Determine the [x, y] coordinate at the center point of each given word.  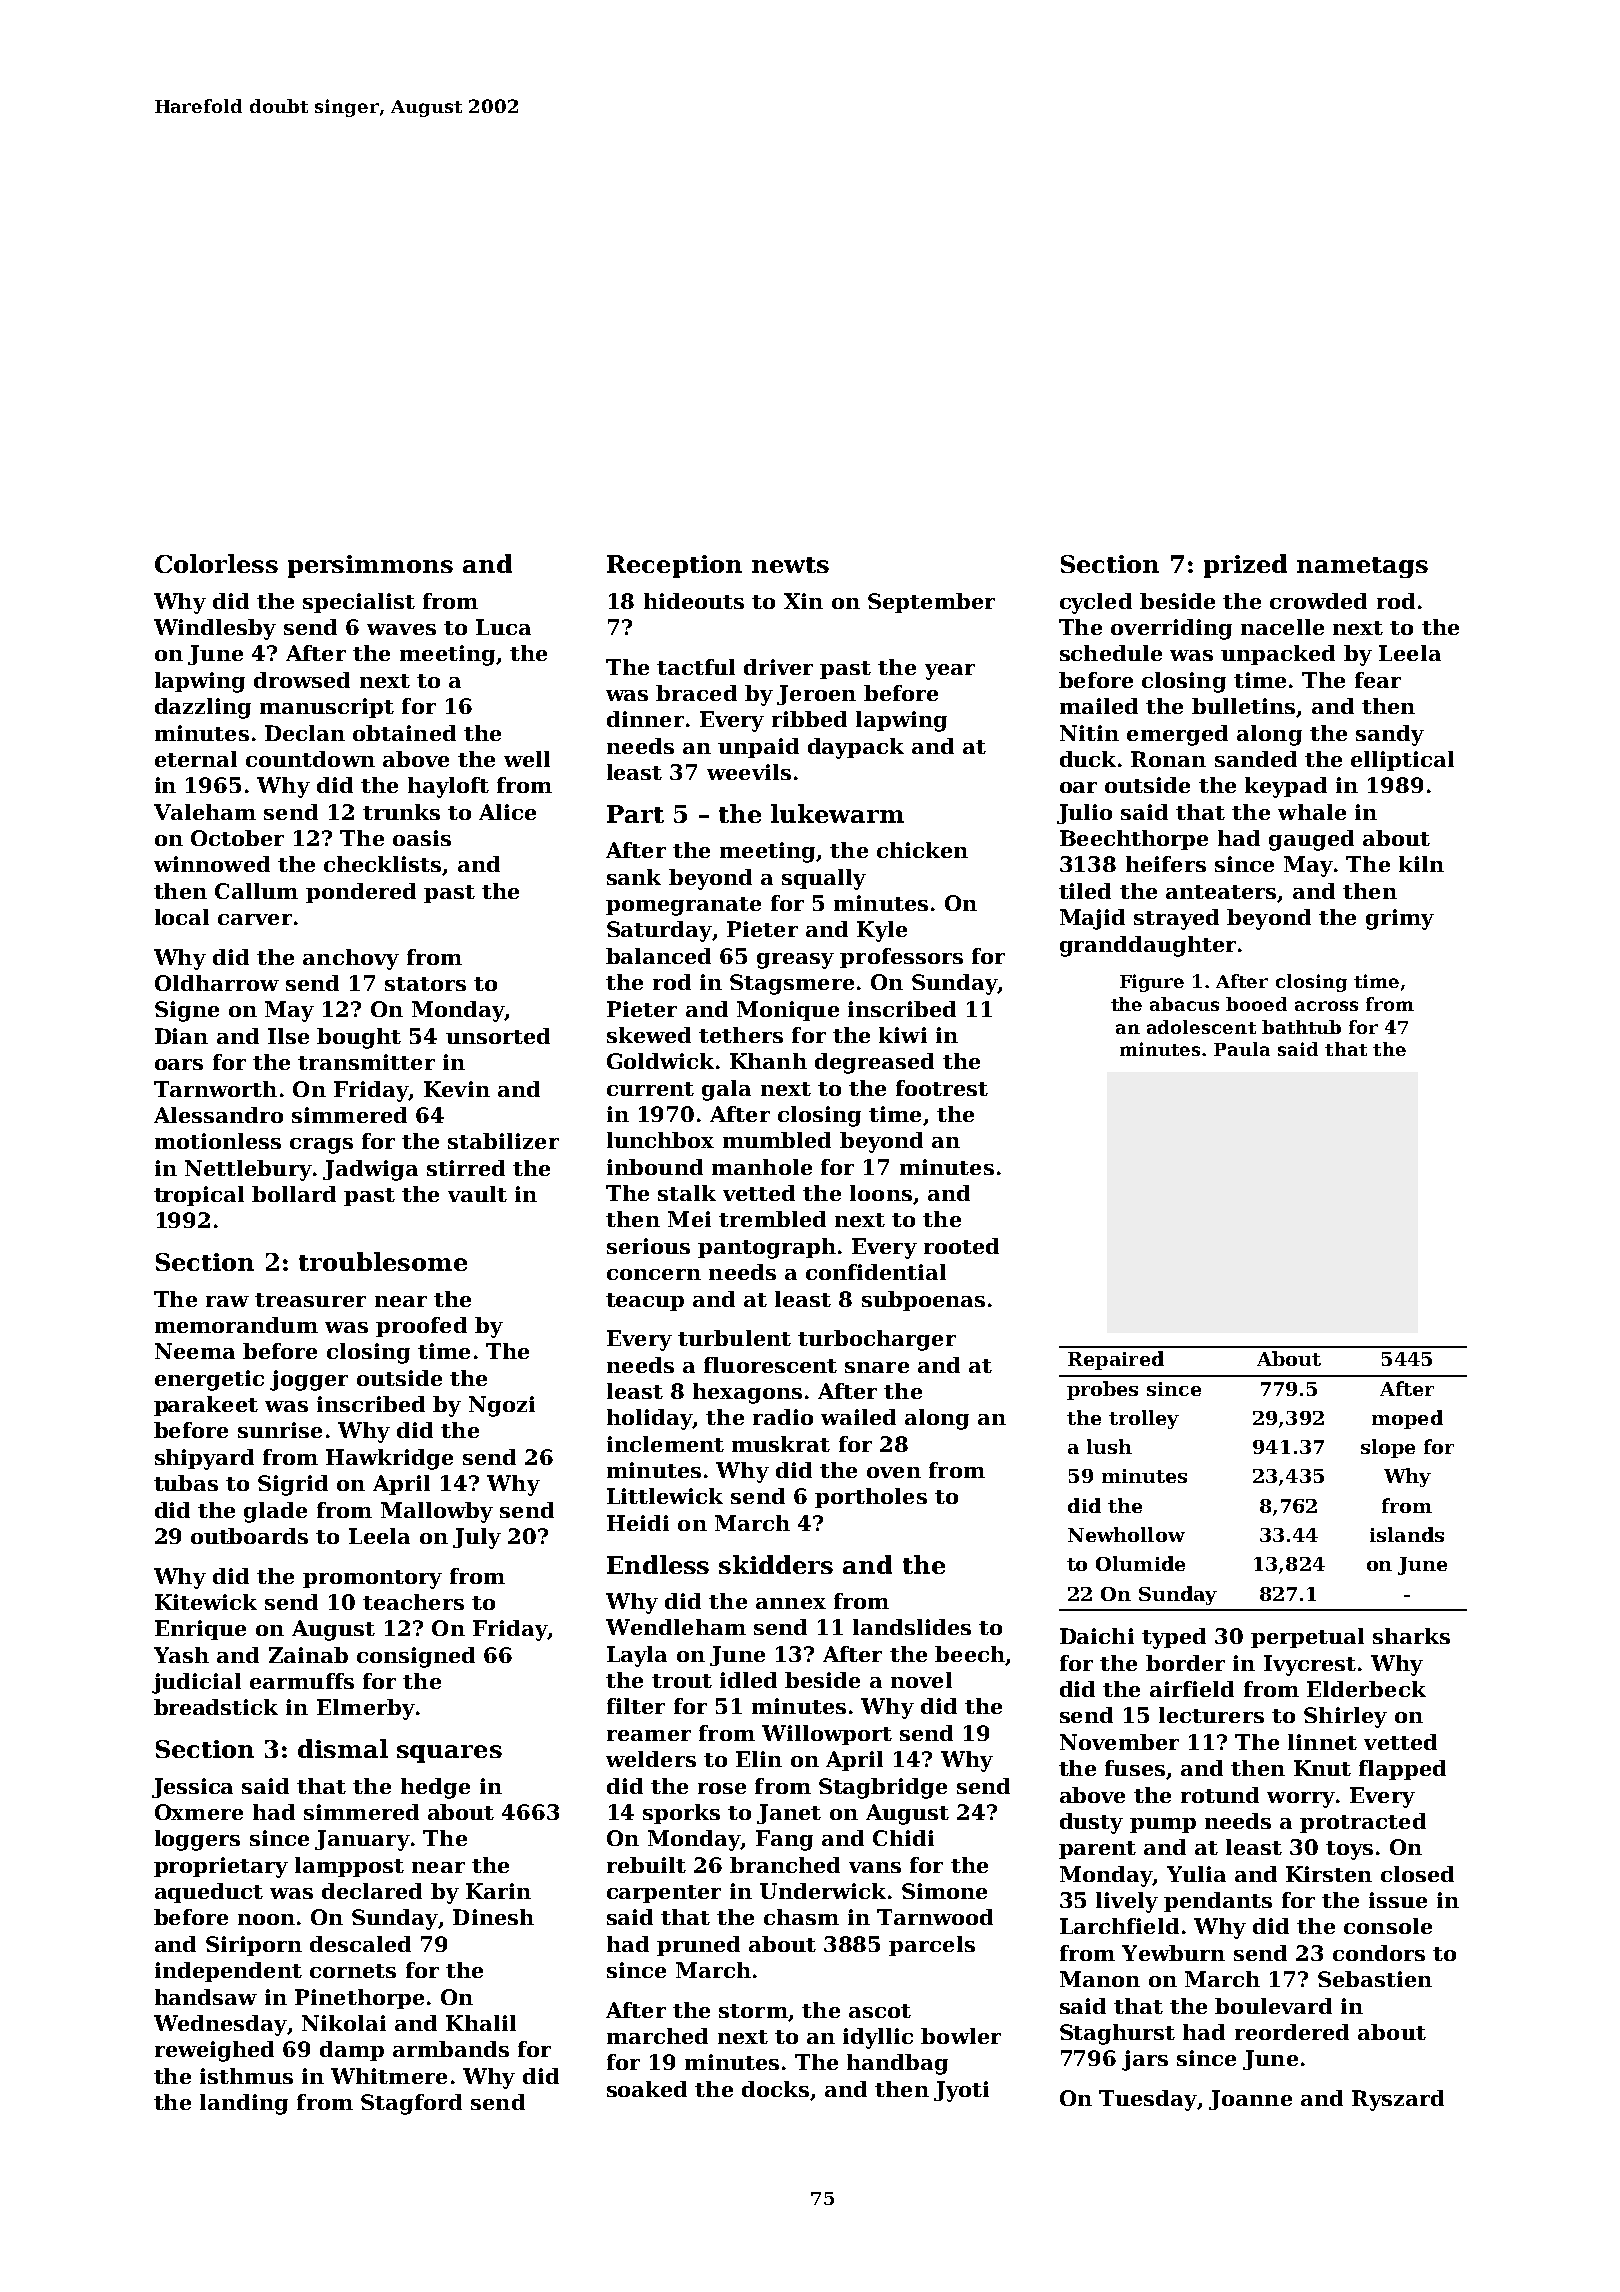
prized [1245, 566]
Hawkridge [389, 1459]
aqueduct [209, 1893]
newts [790, 565]
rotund [1220, 1795]
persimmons [370, 566]
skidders [776, 1564]
